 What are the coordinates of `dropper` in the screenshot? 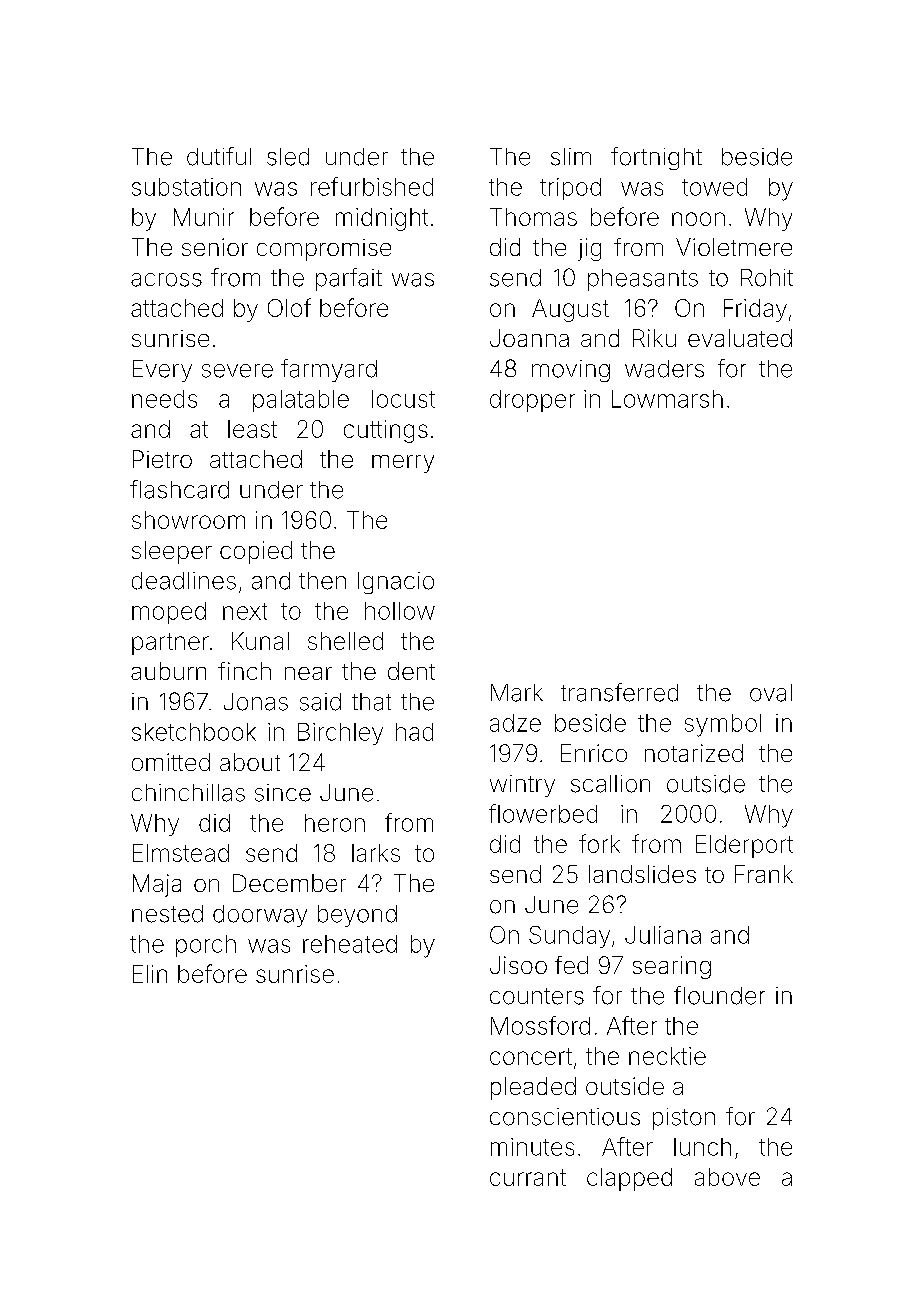 It's located at (532, 401).
